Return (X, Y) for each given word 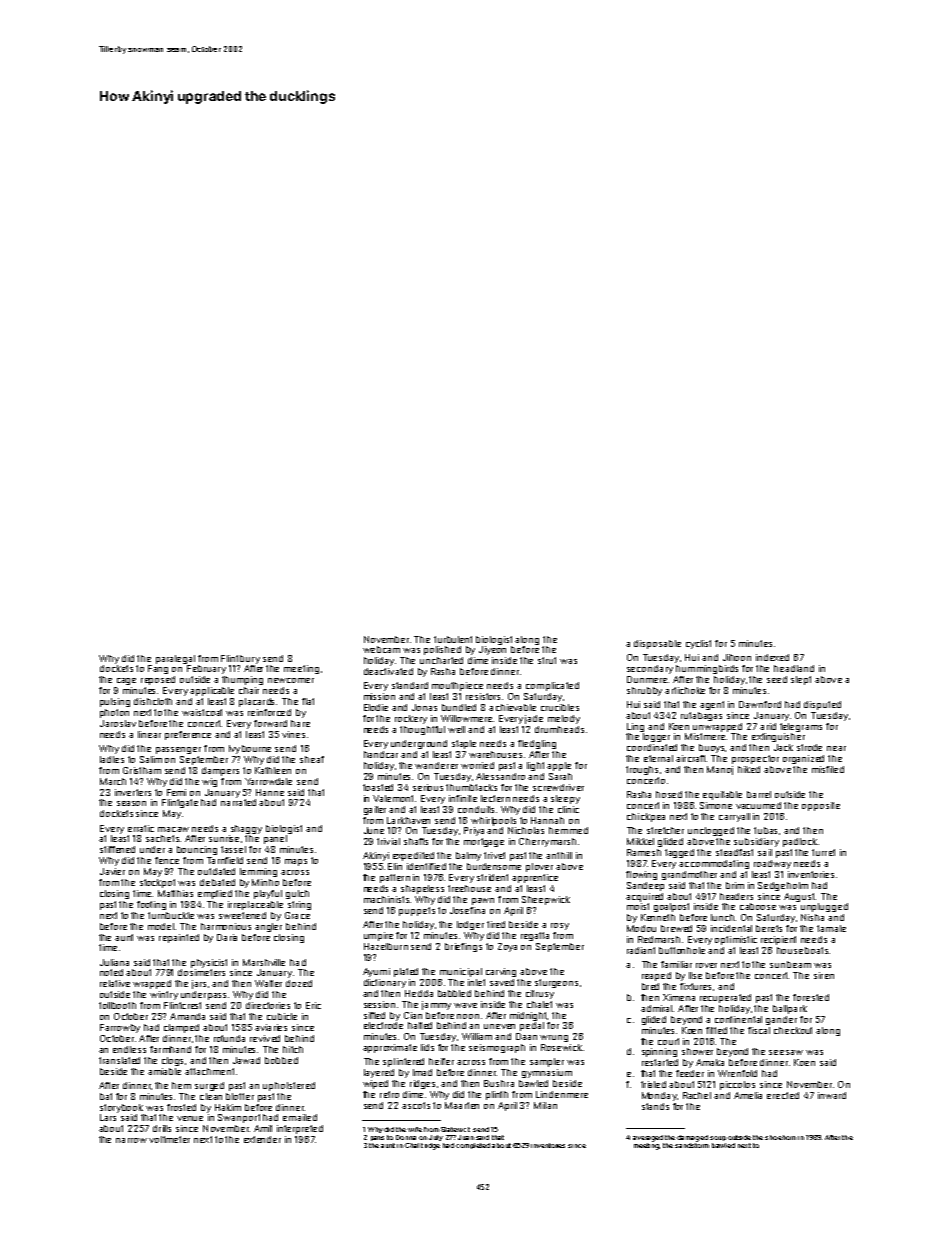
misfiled (828, 769)
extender (262, 1139)
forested (811, 997)
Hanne (270, 792)
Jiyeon (492, 650)
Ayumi (376, 972)
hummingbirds (707, 669)
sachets (162, 838)
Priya (474, 831)
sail (765, 852)
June (374, 830)
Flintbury (240, 659)
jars (199, 984)
